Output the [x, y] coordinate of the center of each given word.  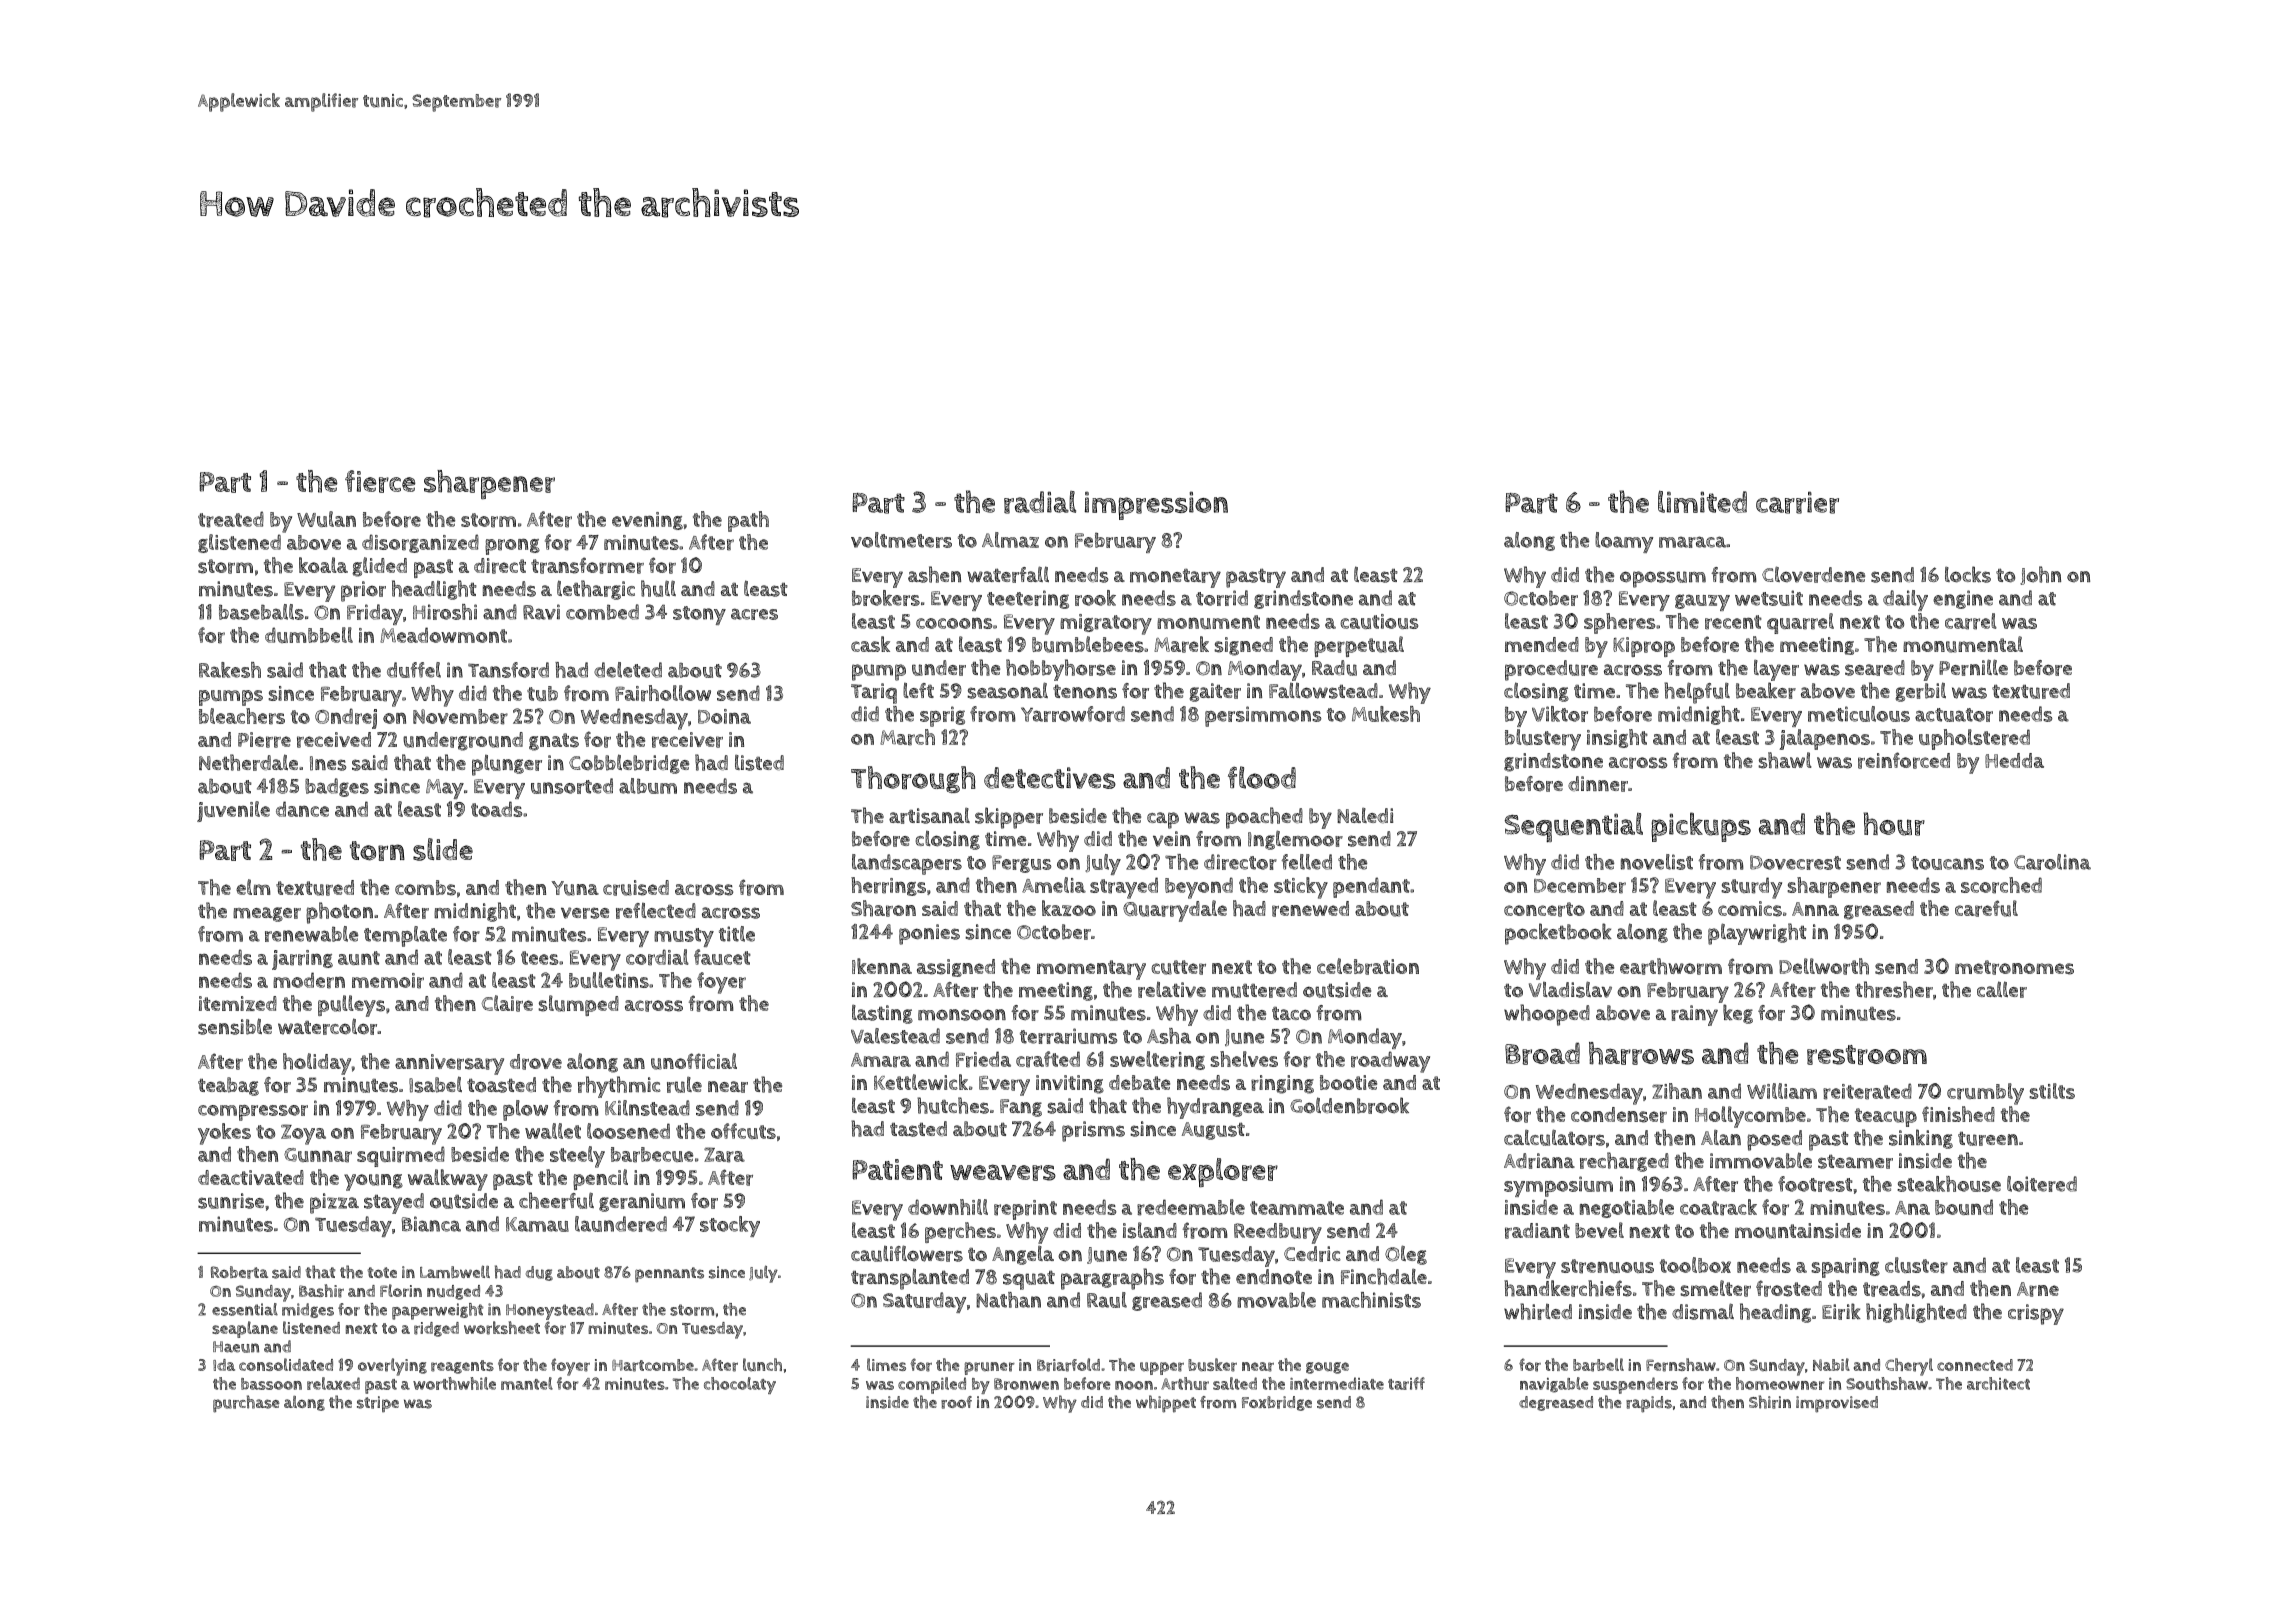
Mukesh [1386, 714]
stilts [2052, 1091]
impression [1156, 505]
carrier [1797, 502]
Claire [507, 1003]
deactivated [251, 1177]
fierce [380, 481]
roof [956, 1402]
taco [1291, 1014]
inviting [1070, 1084]
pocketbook [1558, 934]
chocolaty [740, 1385]
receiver [687, 740]
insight [1617, 738]
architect [1998, 1383]
